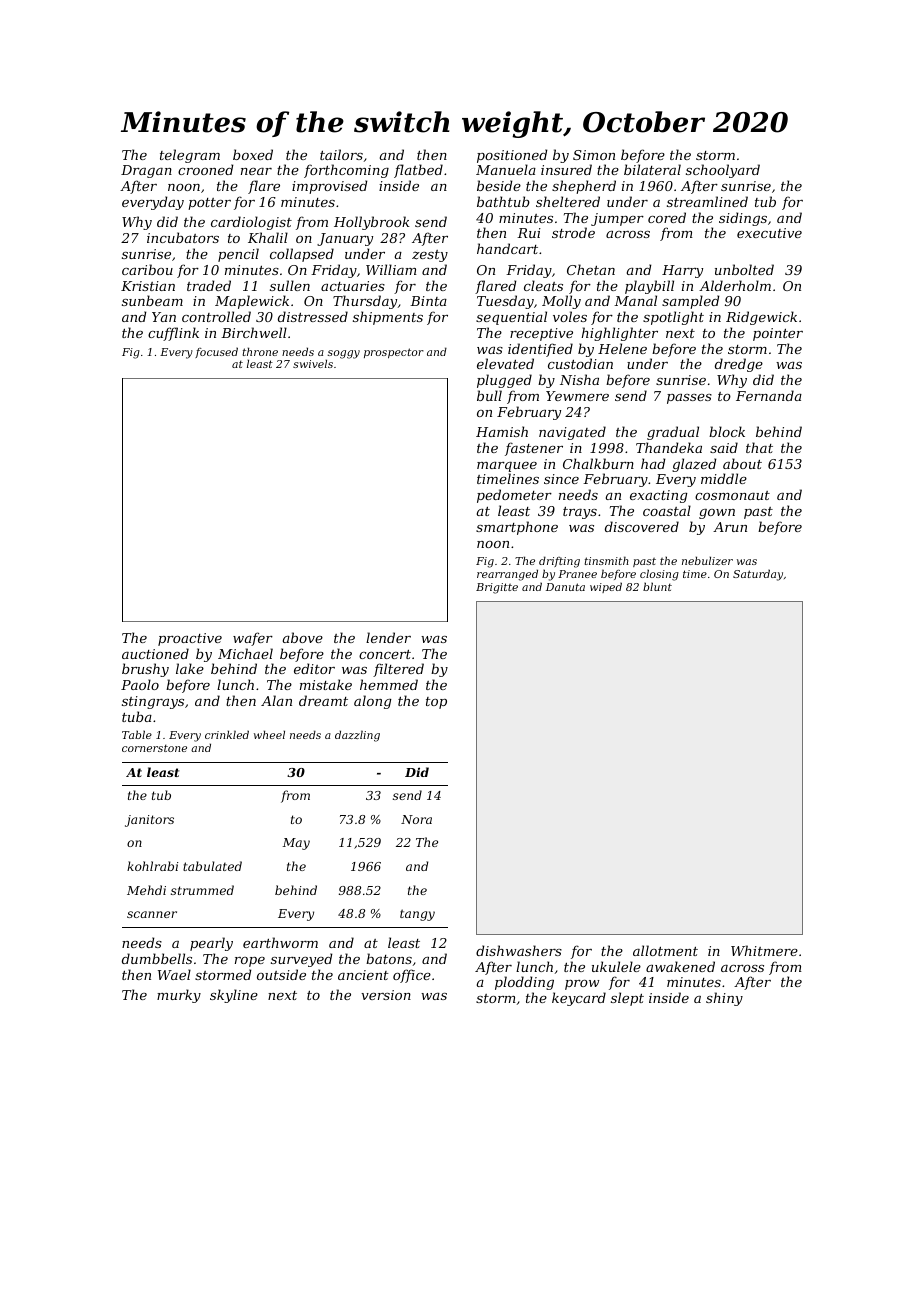 The width and height of the screenshot is (924, 1308). What do you see at coordinates (730, 527) in the screenshot?
I see `Arun` at bounding box center [730, 527].
